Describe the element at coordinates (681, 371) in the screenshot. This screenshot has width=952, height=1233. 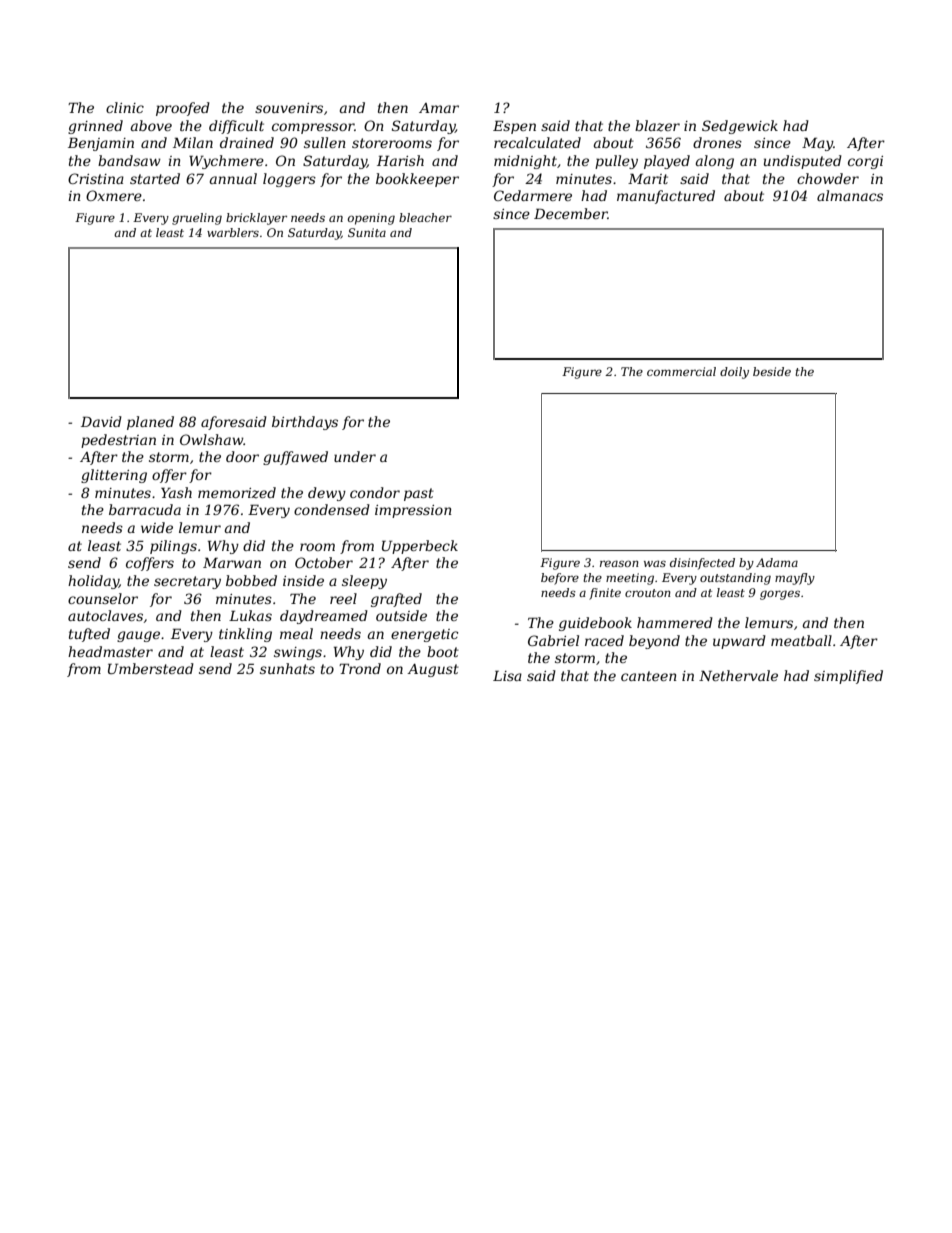
I see `commercial` at that location.
